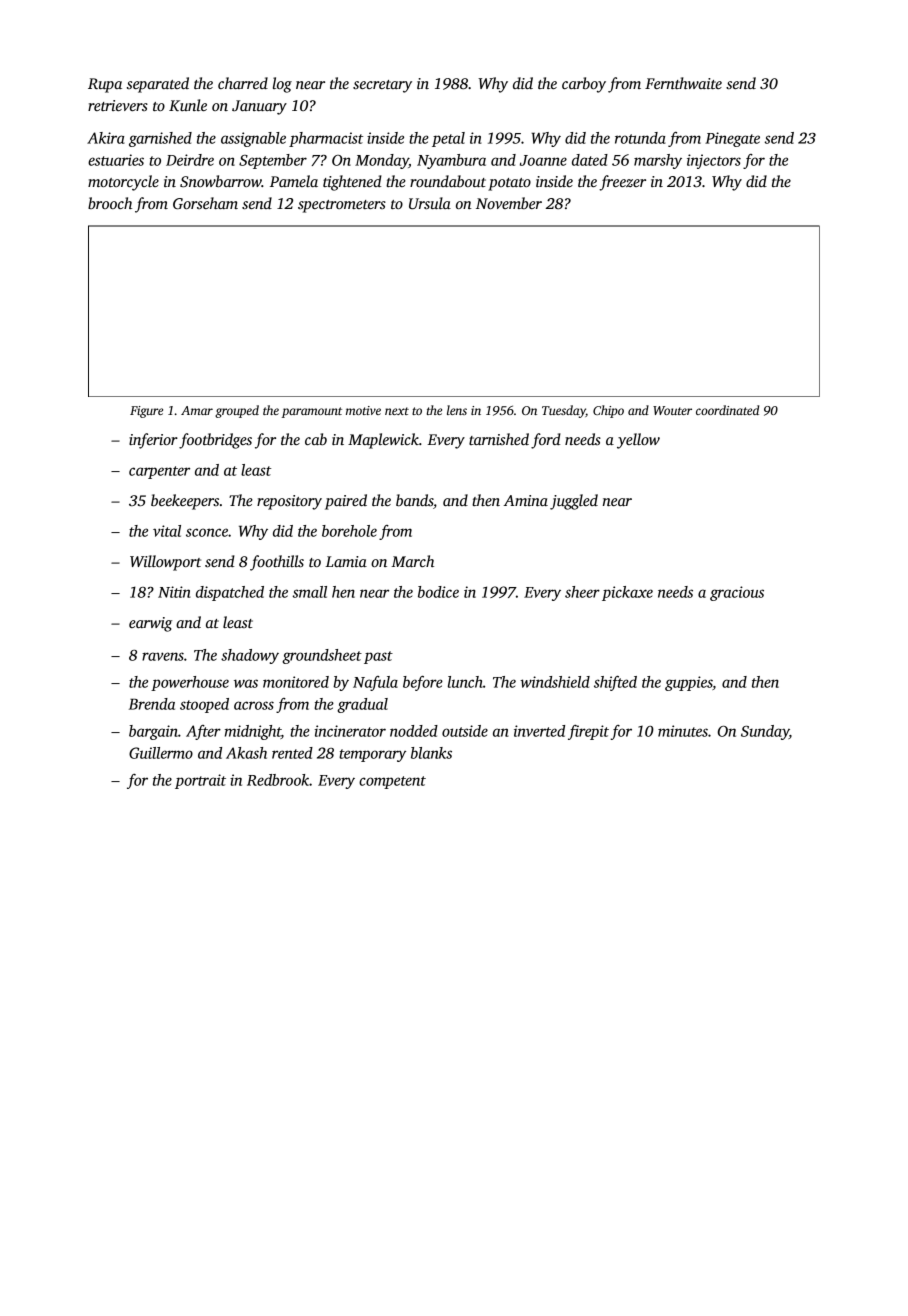  What do you see at coordinates (106, 138) in the image?
I see `Akira` at bounding box center [106, 138].
